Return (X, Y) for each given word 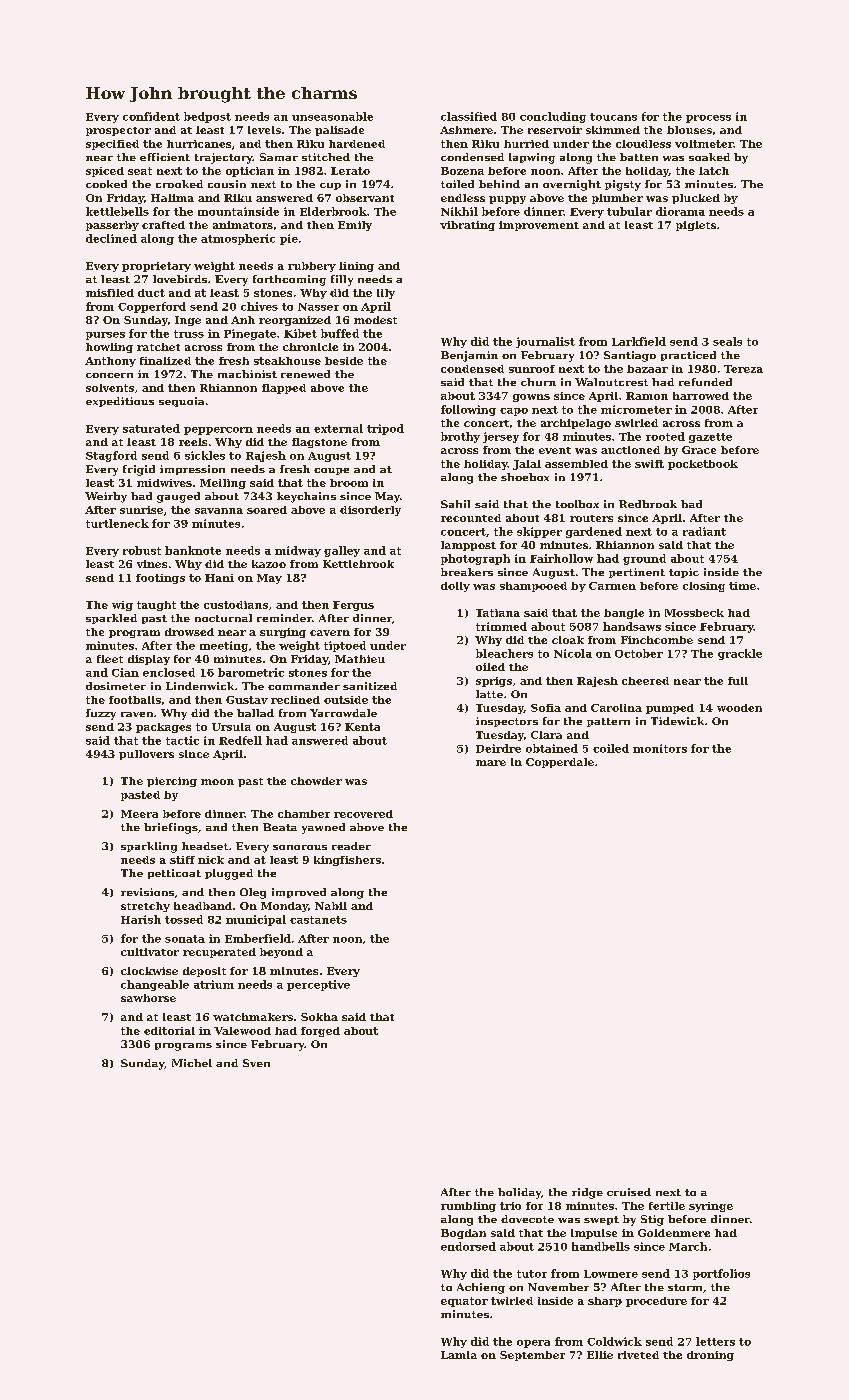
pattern (608, 722)
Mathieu (360, 659)
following (468, 410)
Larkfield (639, 341)
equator (464, 1302)
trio (510, 1206)
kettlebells (117, 211)
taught (156, 606)
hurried (526, 144)
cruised (629, 1192)
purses (105, 336)
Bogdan (463, 1234)
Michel (192, 1063)
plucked (696, 199)
